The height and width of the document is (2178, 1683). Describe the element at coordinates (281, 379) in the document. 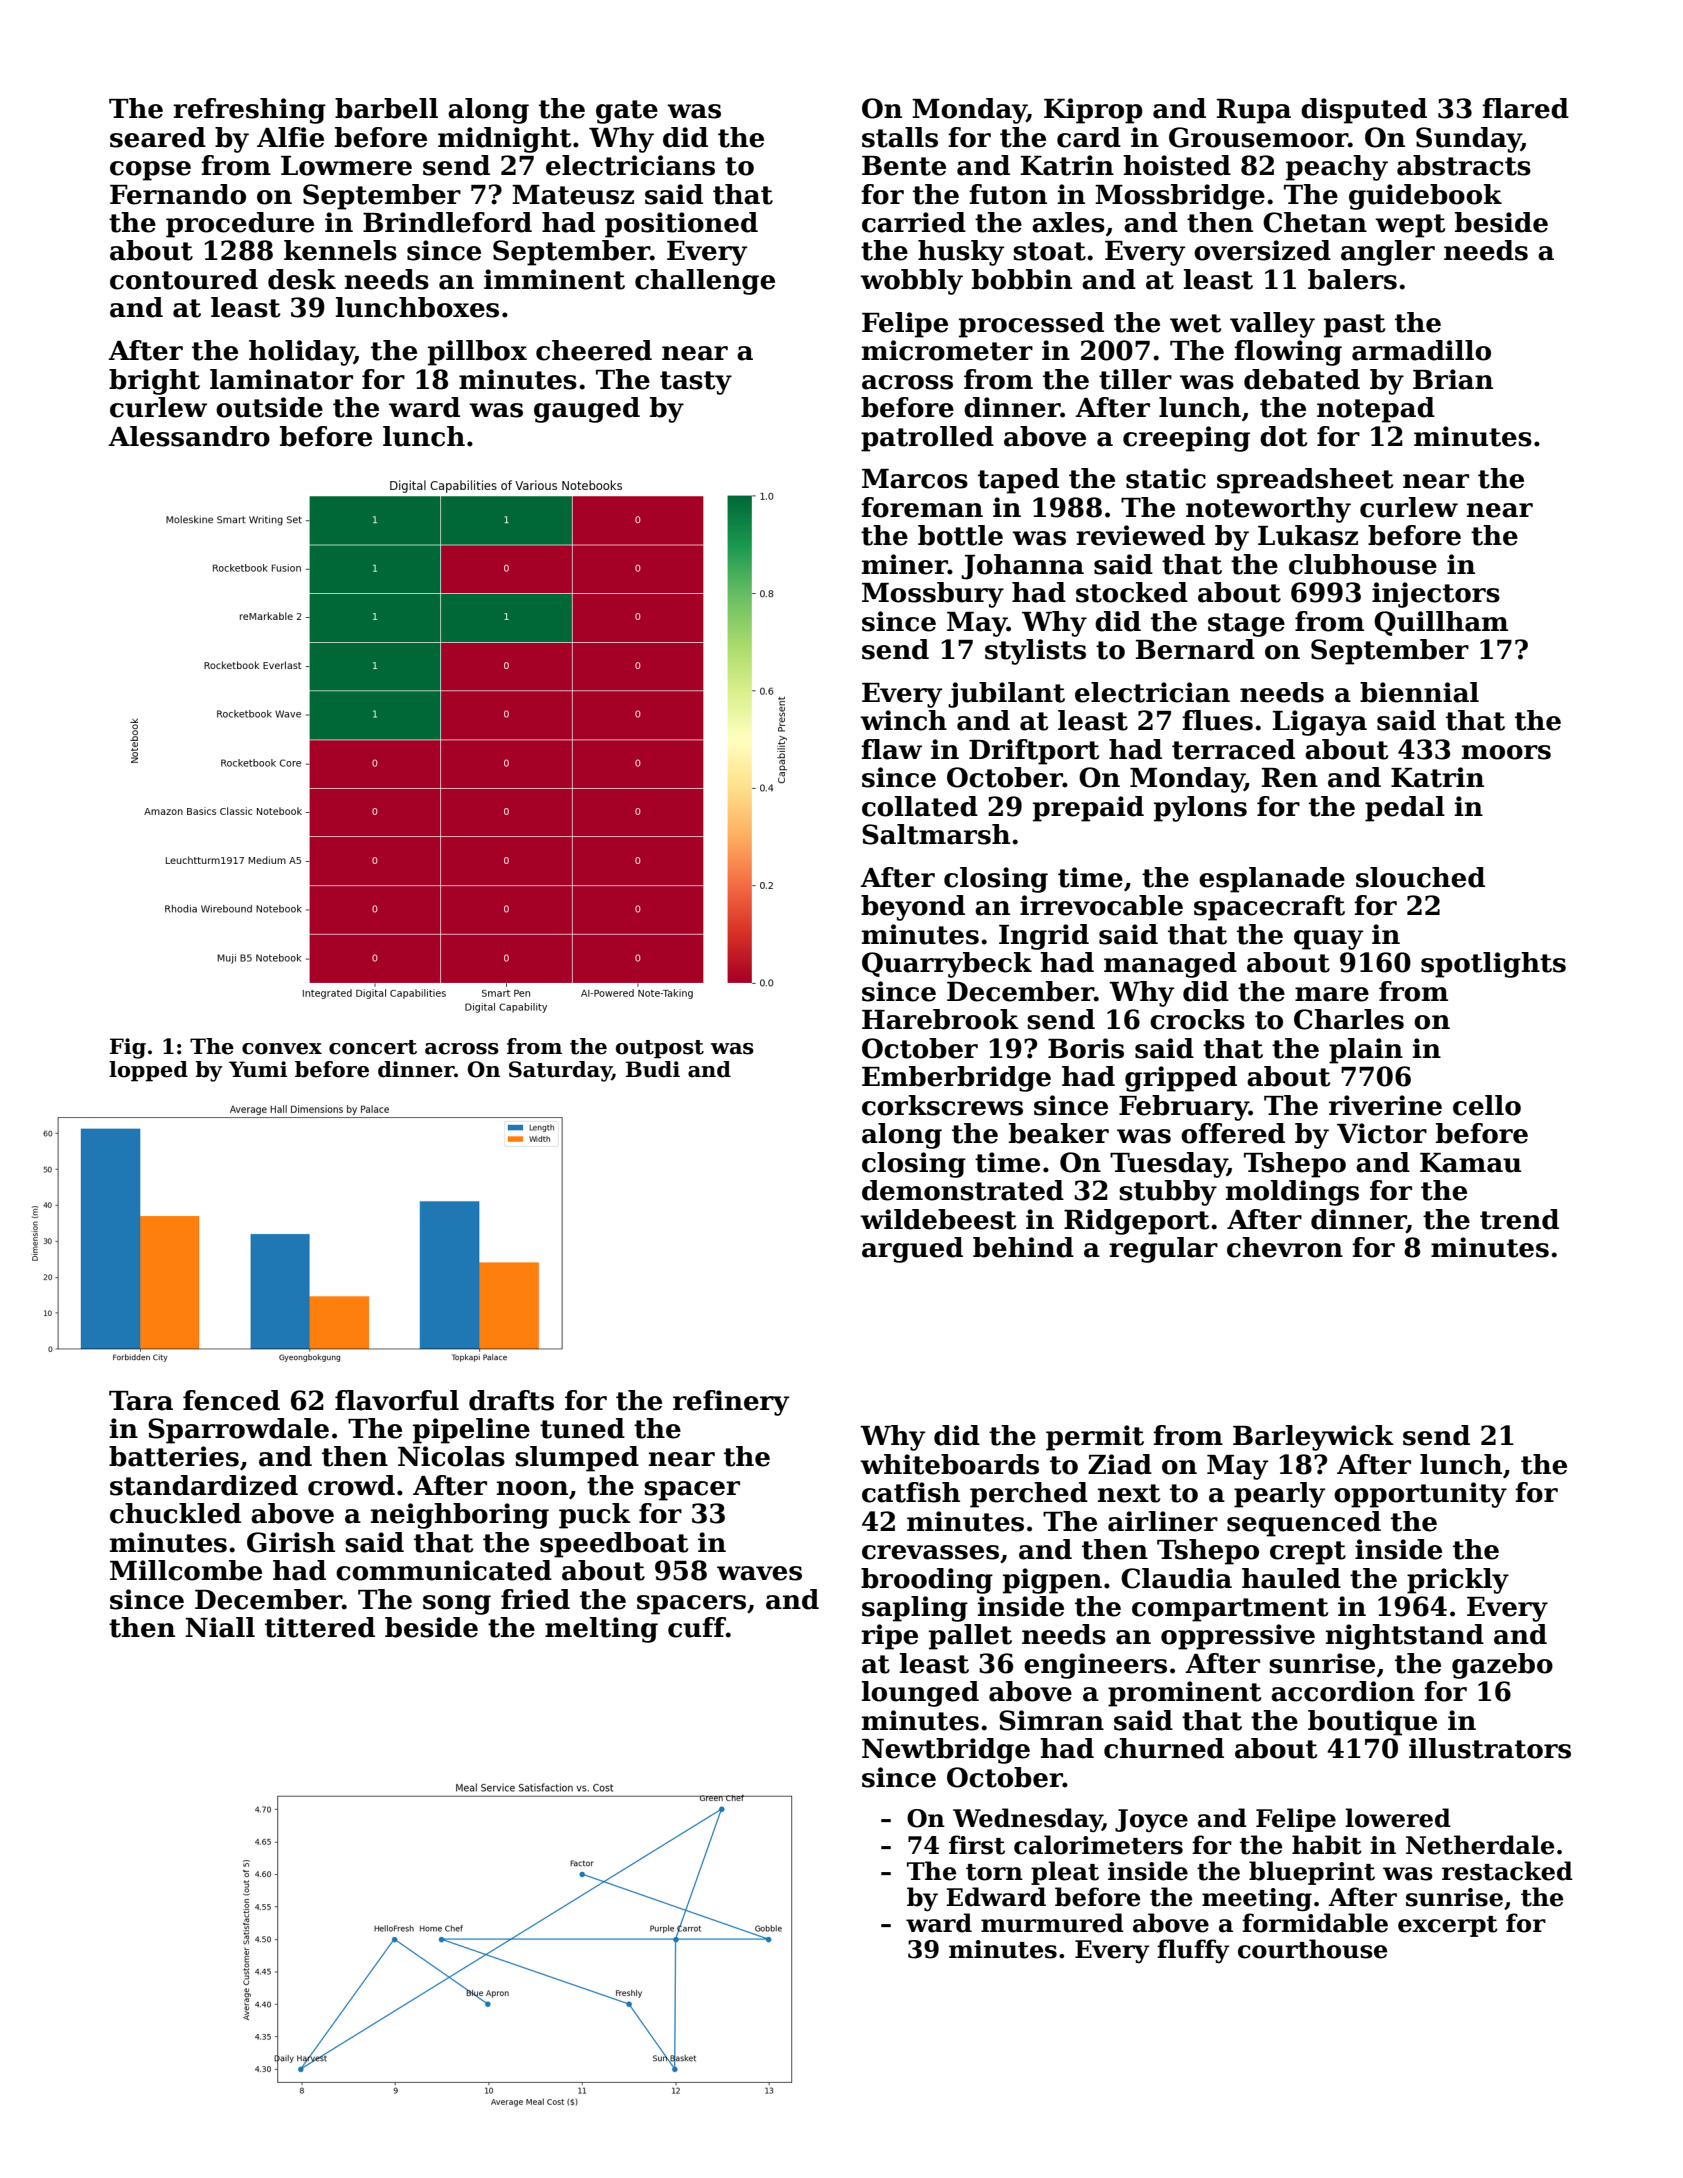

I see `laminator` at that location.
